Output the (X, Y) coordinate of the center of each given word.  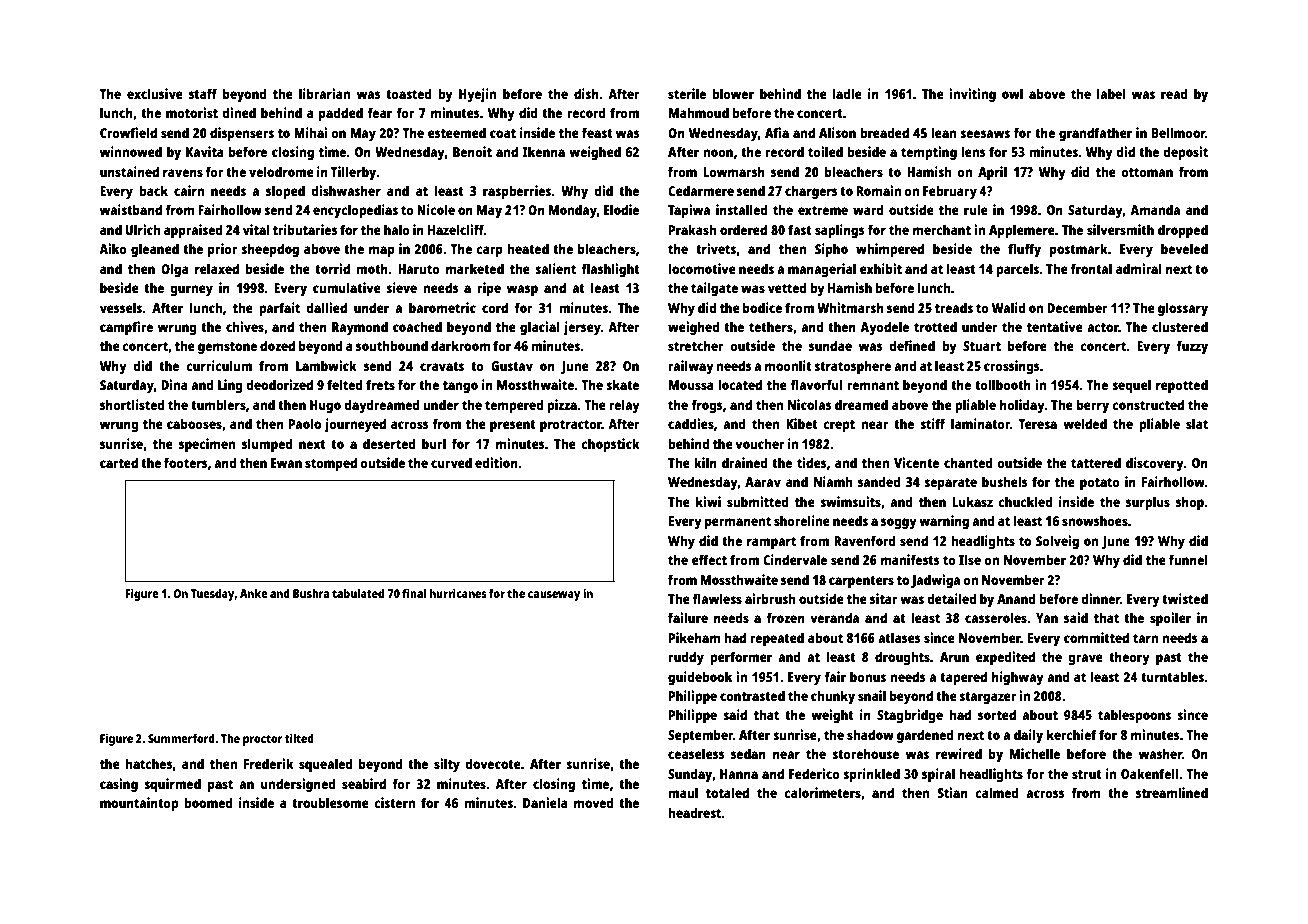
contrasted (752, 695)
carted (119, 462)
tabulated (358, 593)
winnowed (131, 151)
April (992, 173)
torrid (332, 268)
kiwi (708, 501)
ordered (743, 229)
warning (944, 522)
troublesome (330, 802)
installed (742, 209)
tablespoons (1134, 716)
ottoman (1147, 172)
